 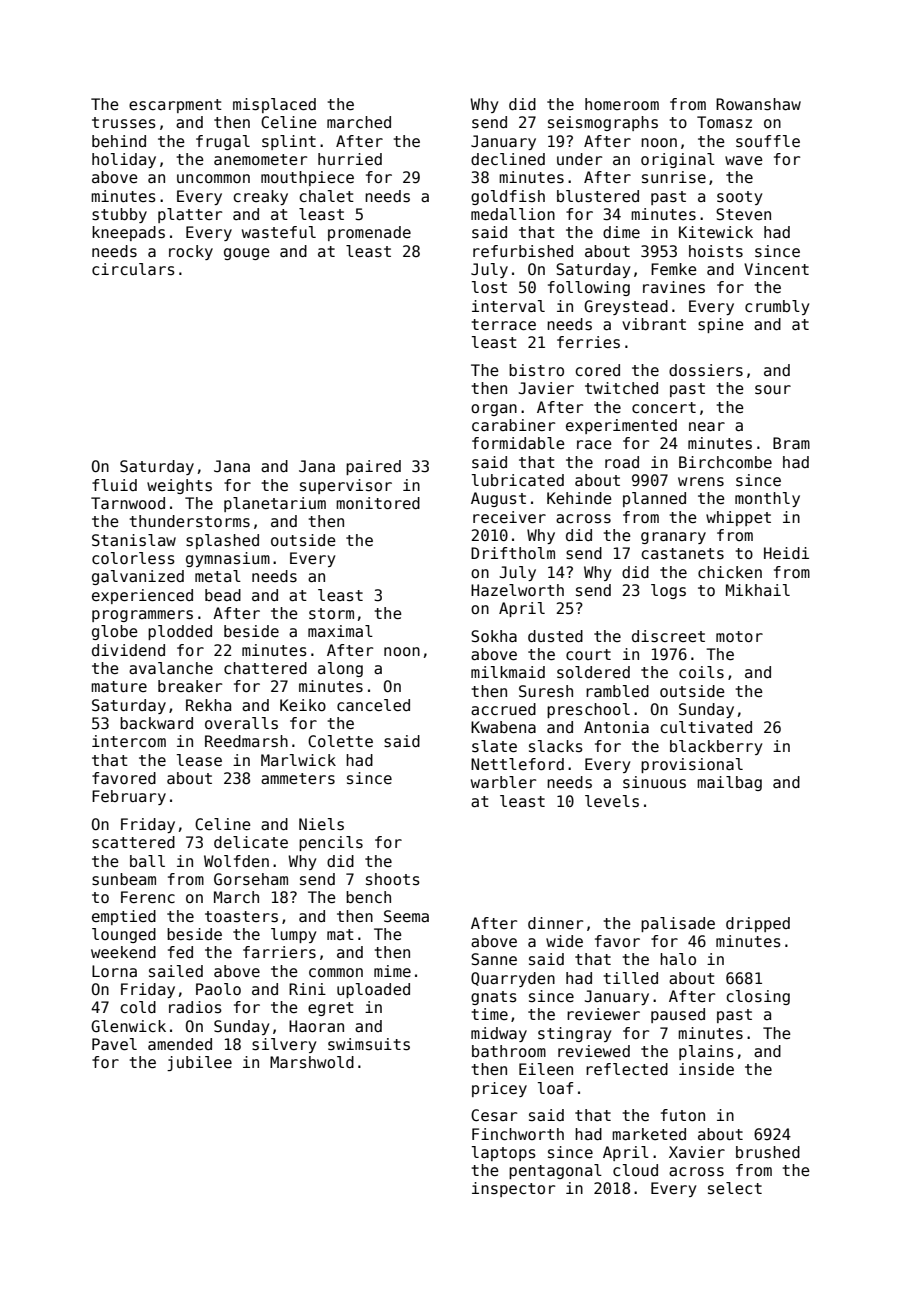 What do you see at coordinates (735, 1188) in the page?
I see `select` at bounding box center [735, 1188].
